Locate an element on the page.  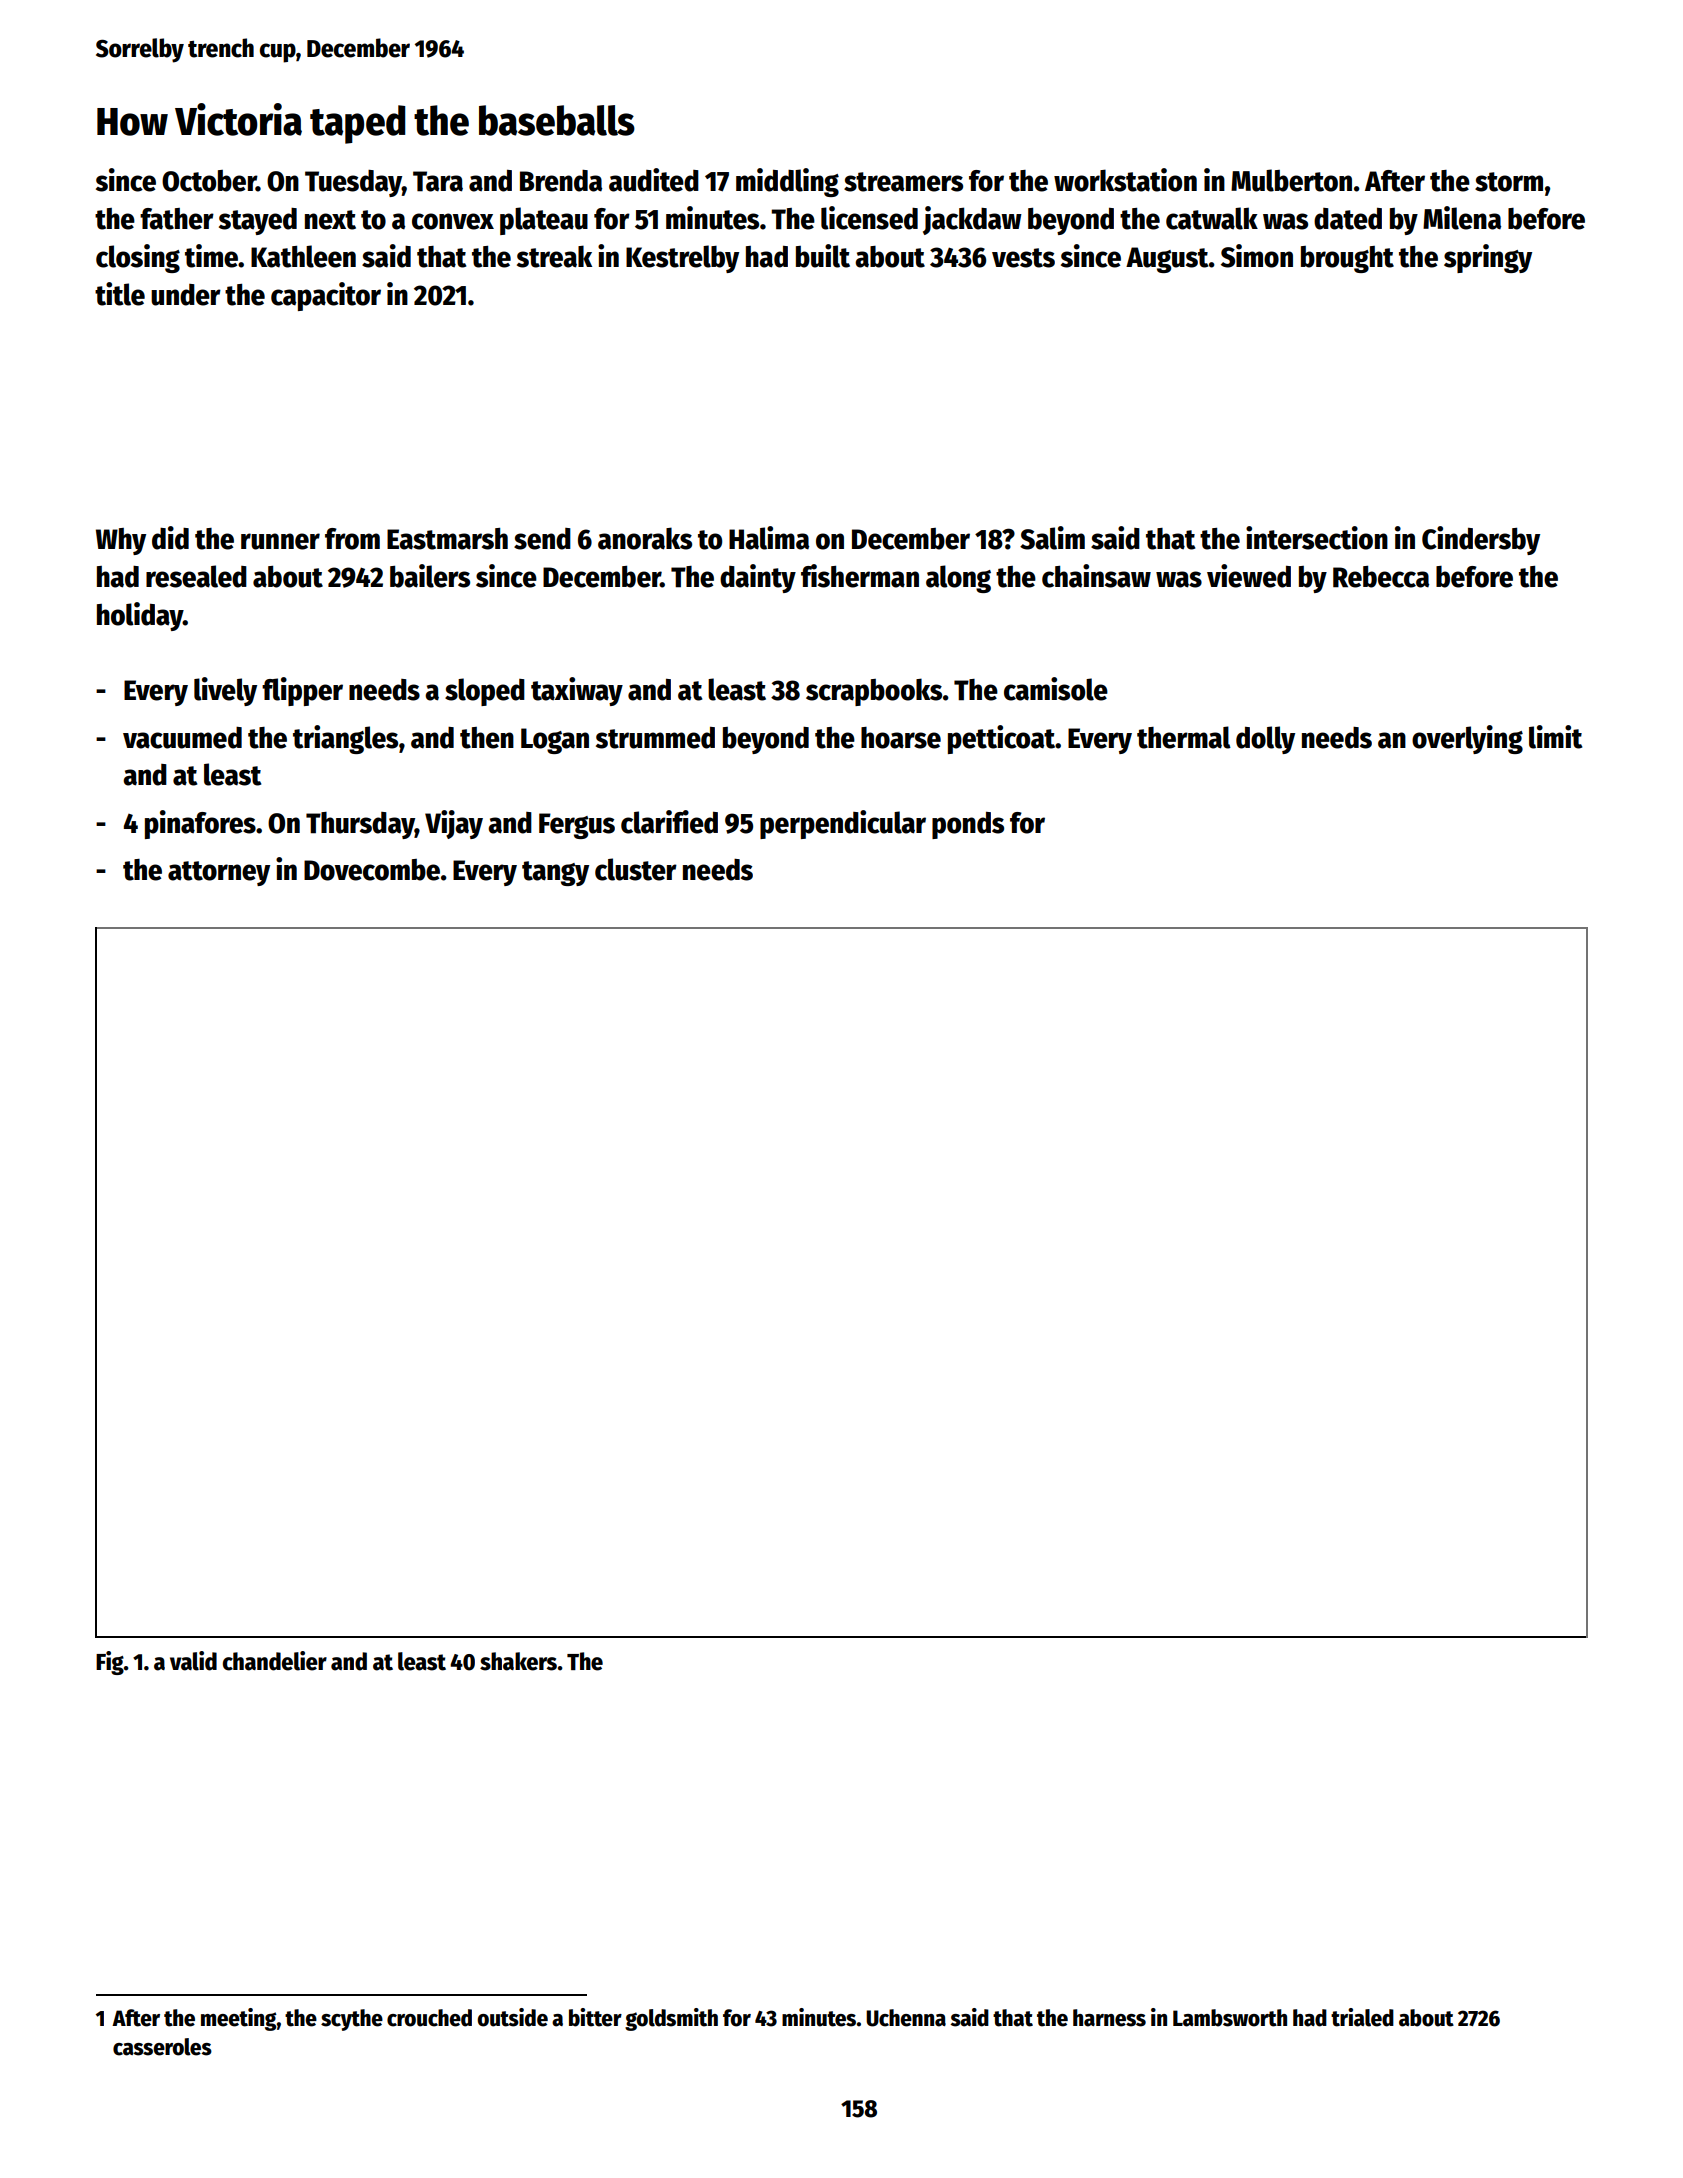
intersection is located at coordinates (1317, 538).
